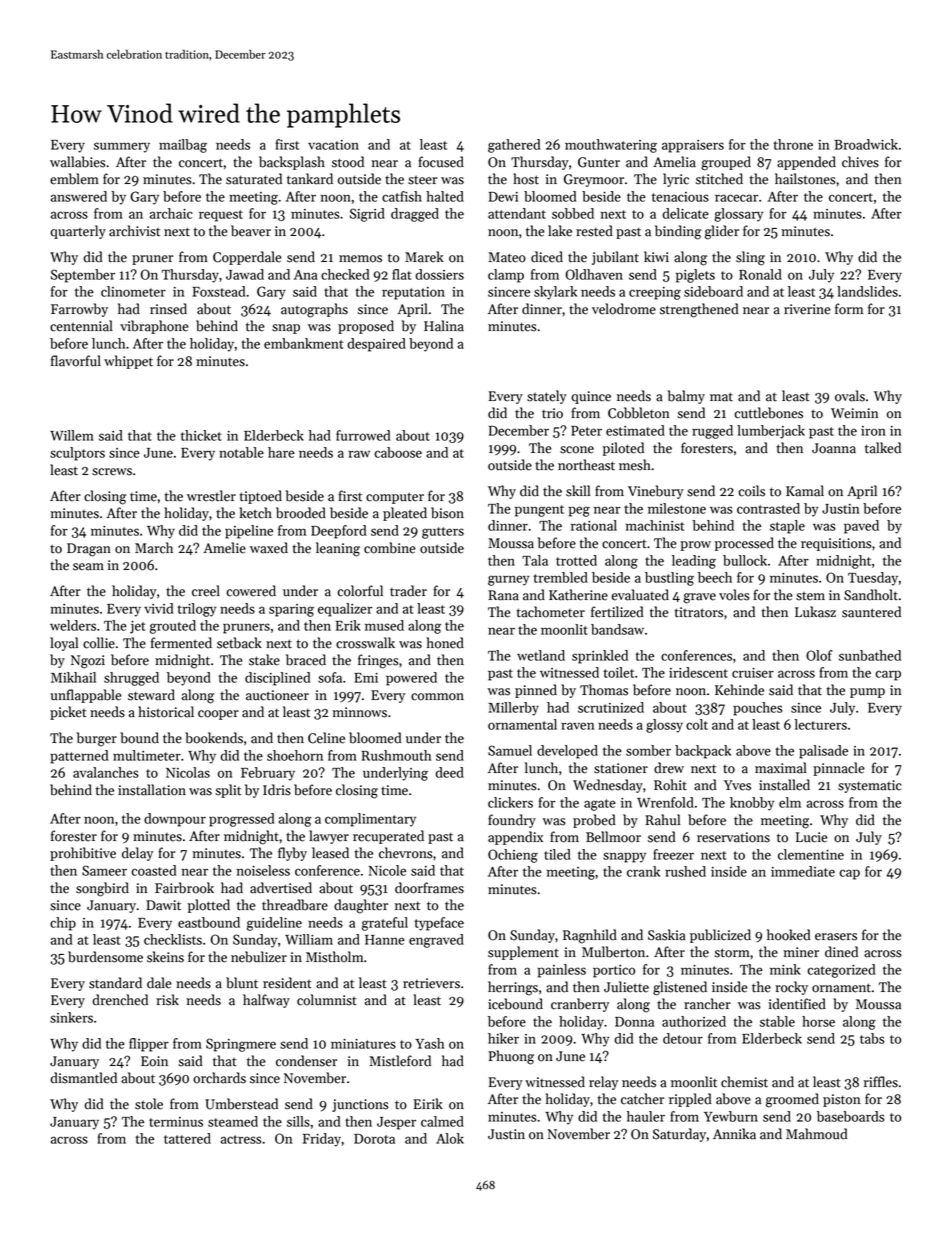 This screenshot has height=1233, width=952. Describe the element at coordinates (686, 397) in the screenshot. I see `balmy` at that location.
